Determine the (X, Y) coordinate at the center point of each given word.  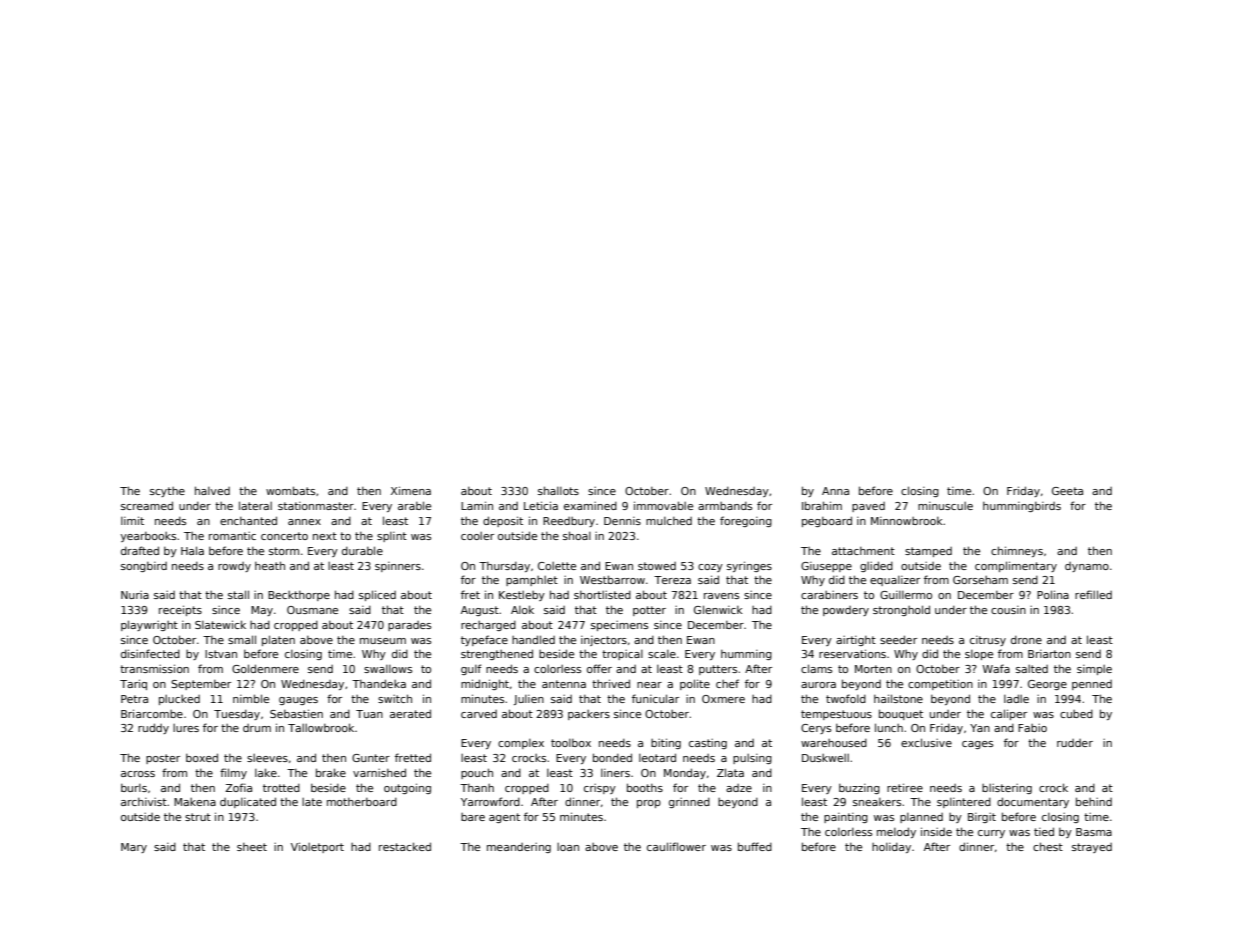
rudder (1075, 743)
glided (876, 566)
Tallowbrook (321, 727)
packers (589, 715)
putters (718, 670)
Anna (835, 491)
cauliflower (676, 846)
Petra (134, 699)
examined (590, 505)
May (262, 611)
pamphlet (532, 581)
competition (940, 685)
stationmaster (316, 506)
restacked (405, 846)
